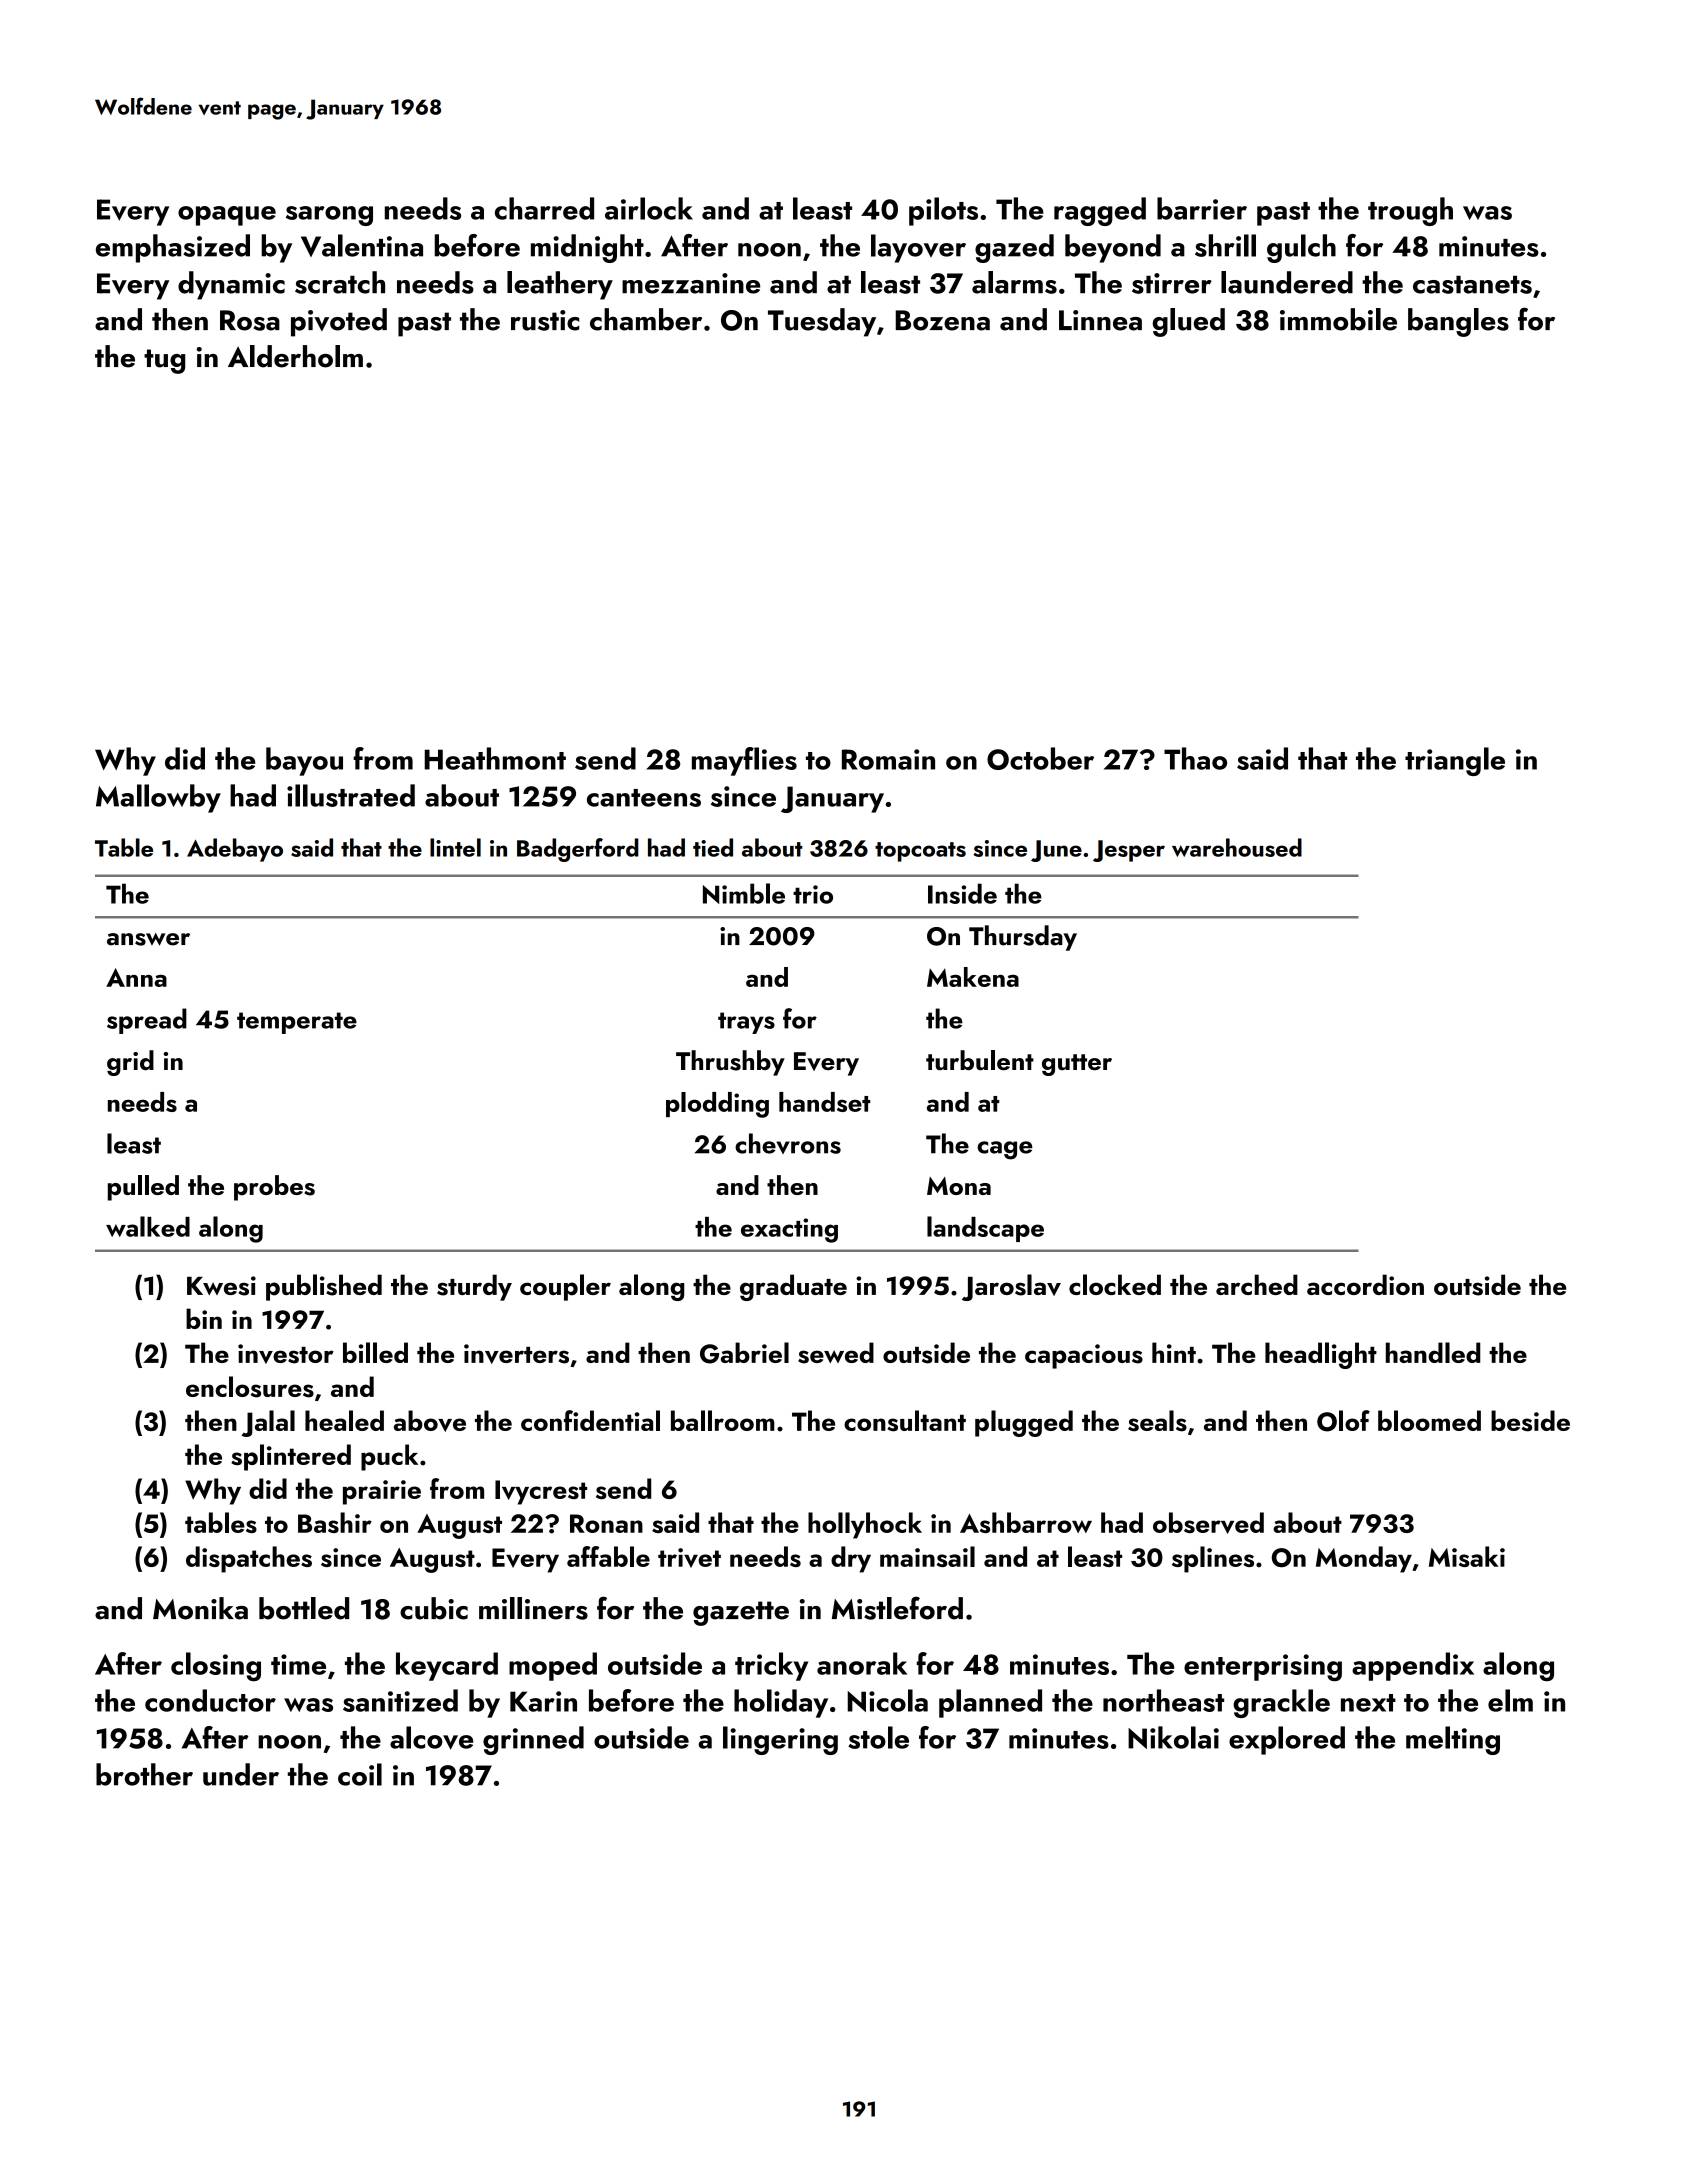 The height and width of the screenshot is (2178, 1683). Describe the element at coordinates (590, 1420) in the screenshot. I see `confidential` at that location.
